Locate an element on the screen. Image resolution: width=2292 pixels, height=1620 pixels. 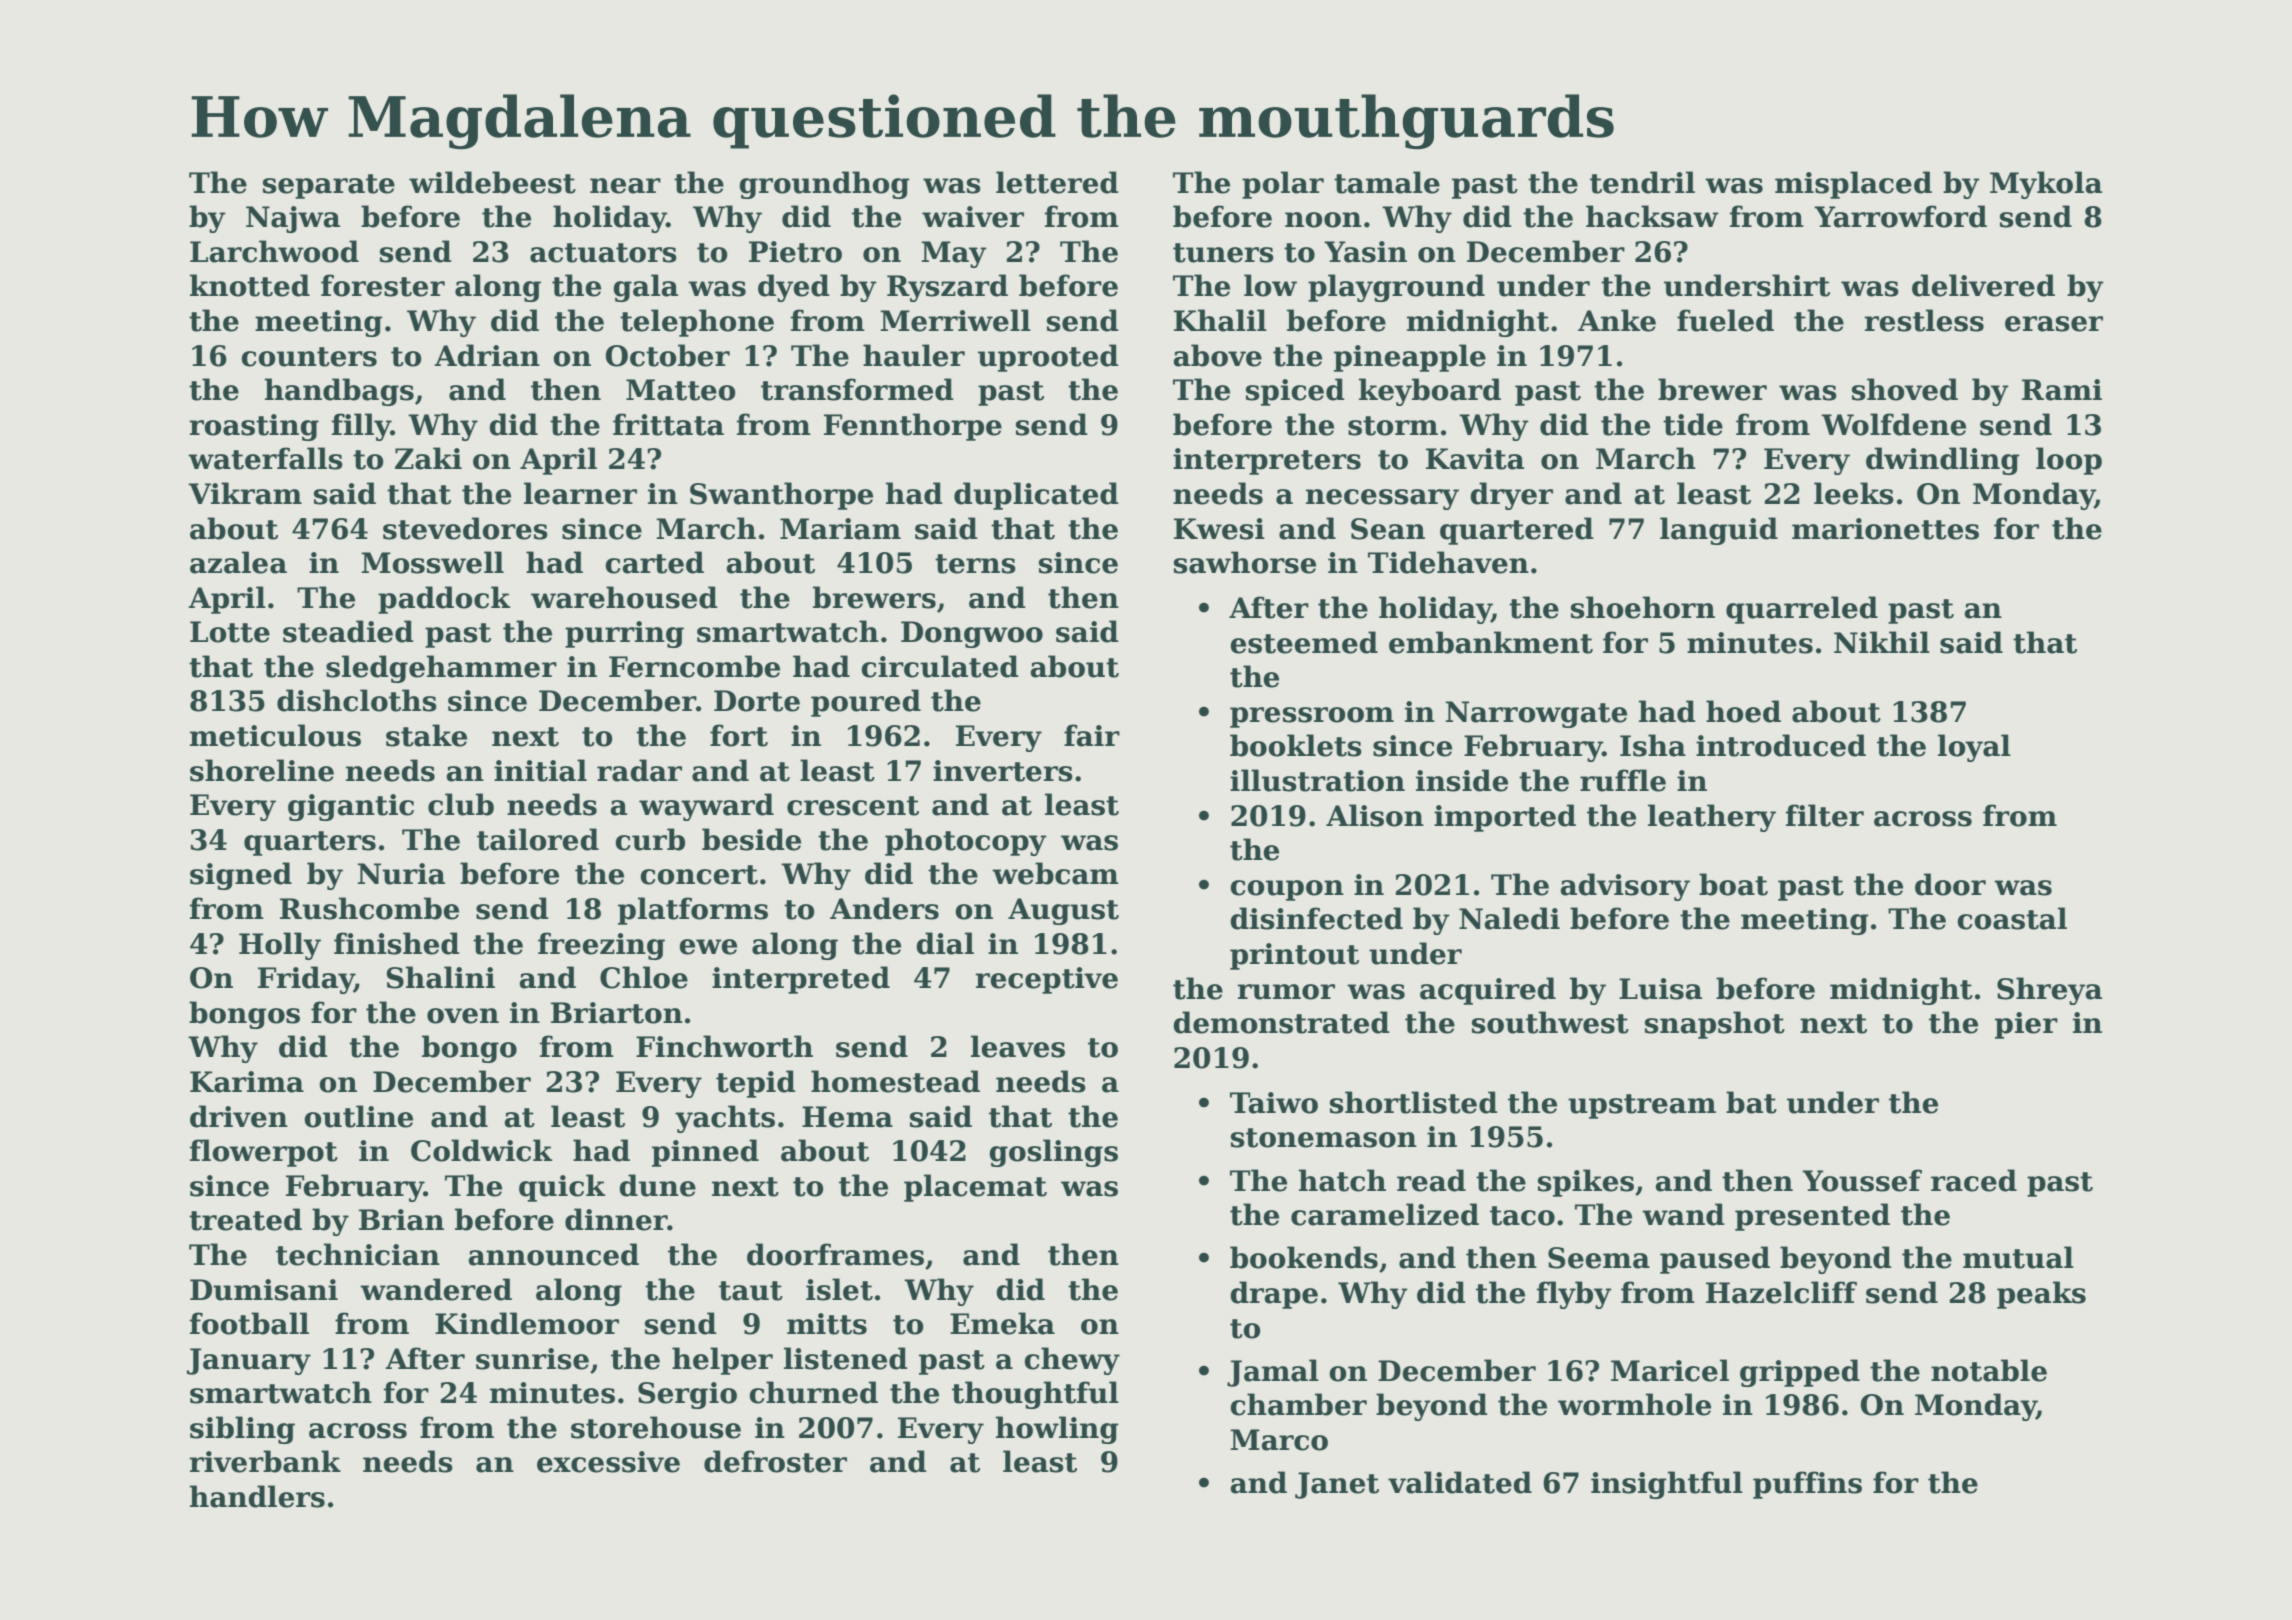
wildebeest is located at coordinates (492, 182).
